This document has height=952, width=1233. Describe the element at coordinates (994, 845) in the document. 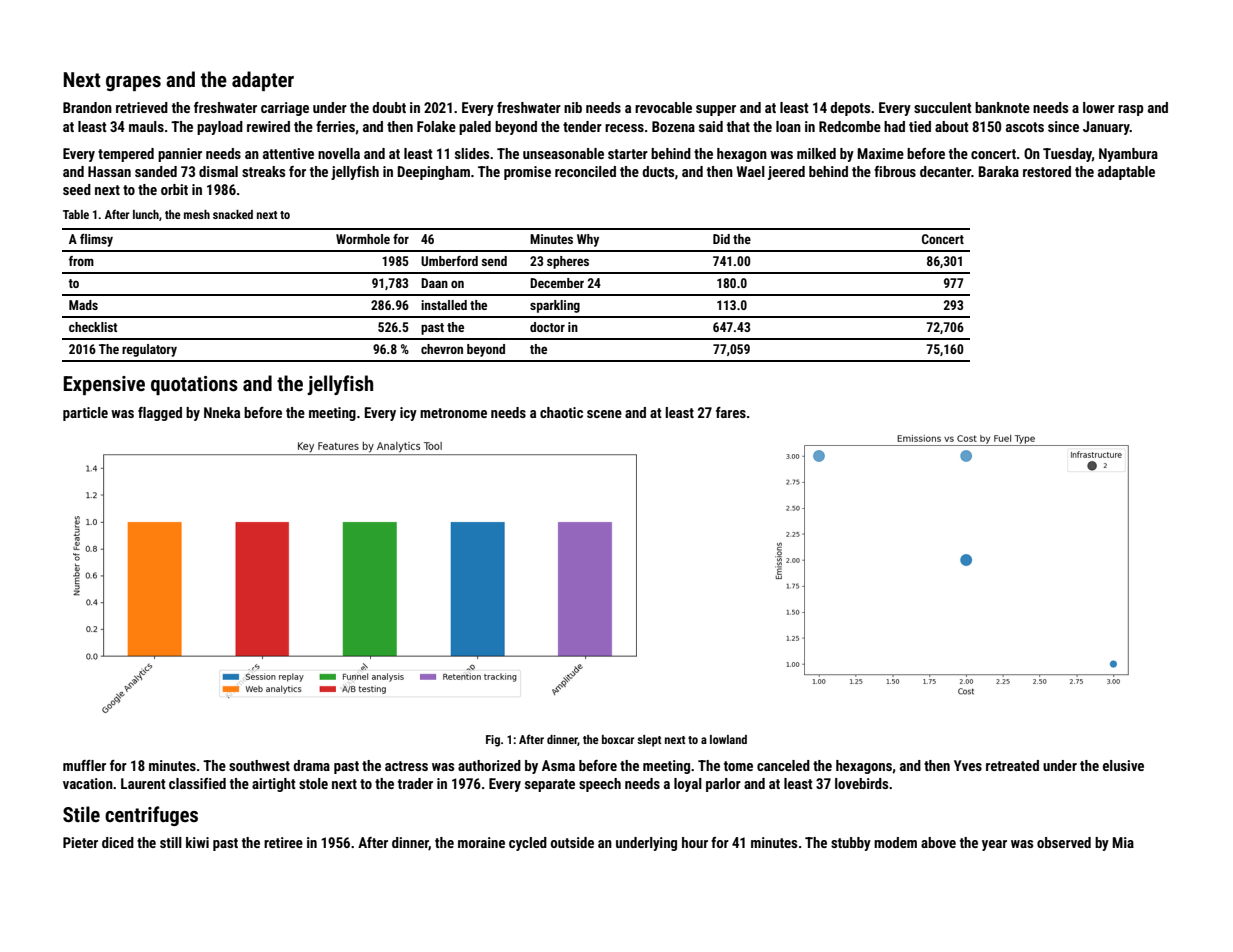

I see `year` at that location.
